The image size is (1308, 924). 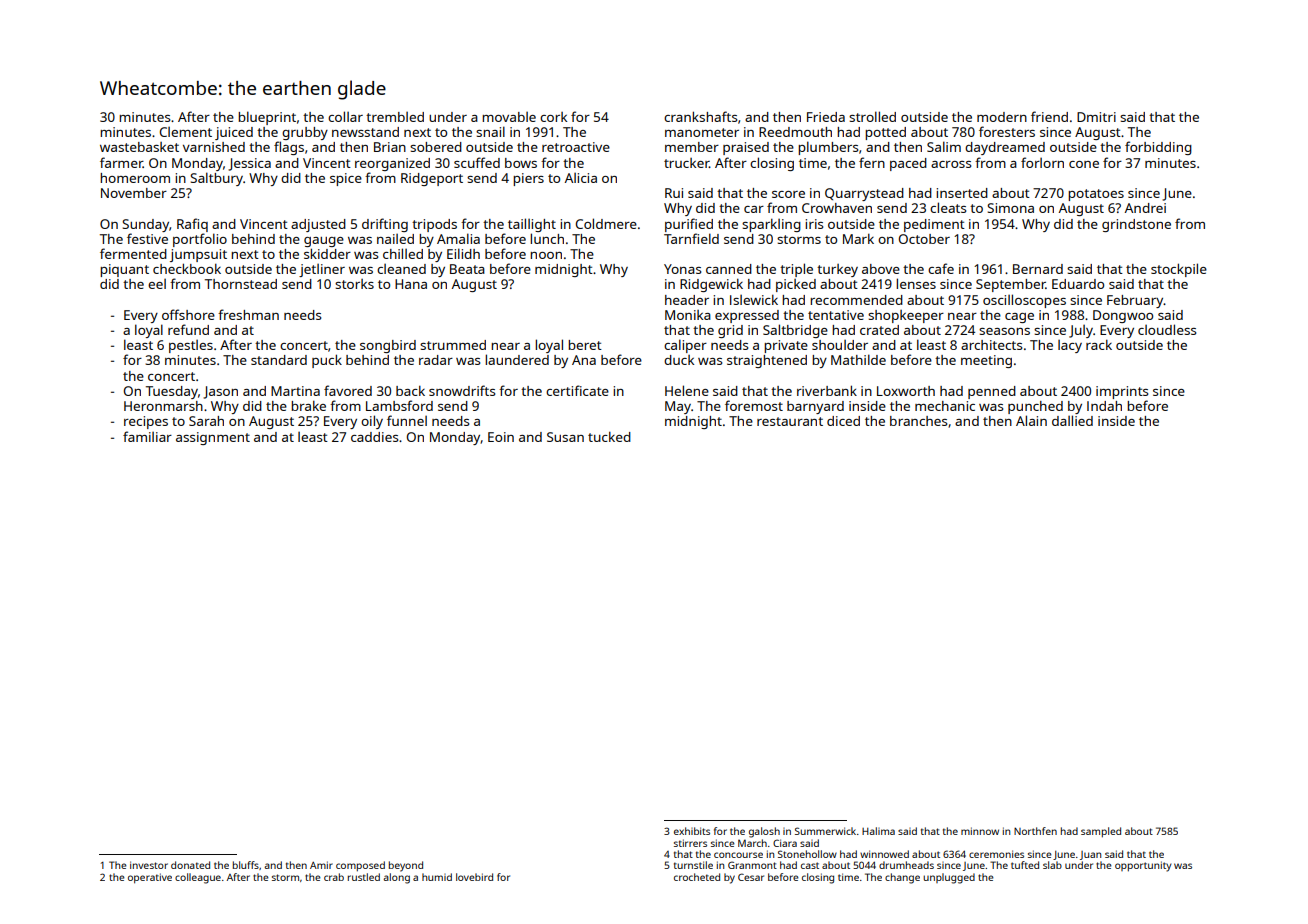 What do you see at coordinates (190, 865) in the screenshot?
I see `donated` at bounding box center [190, 865].
